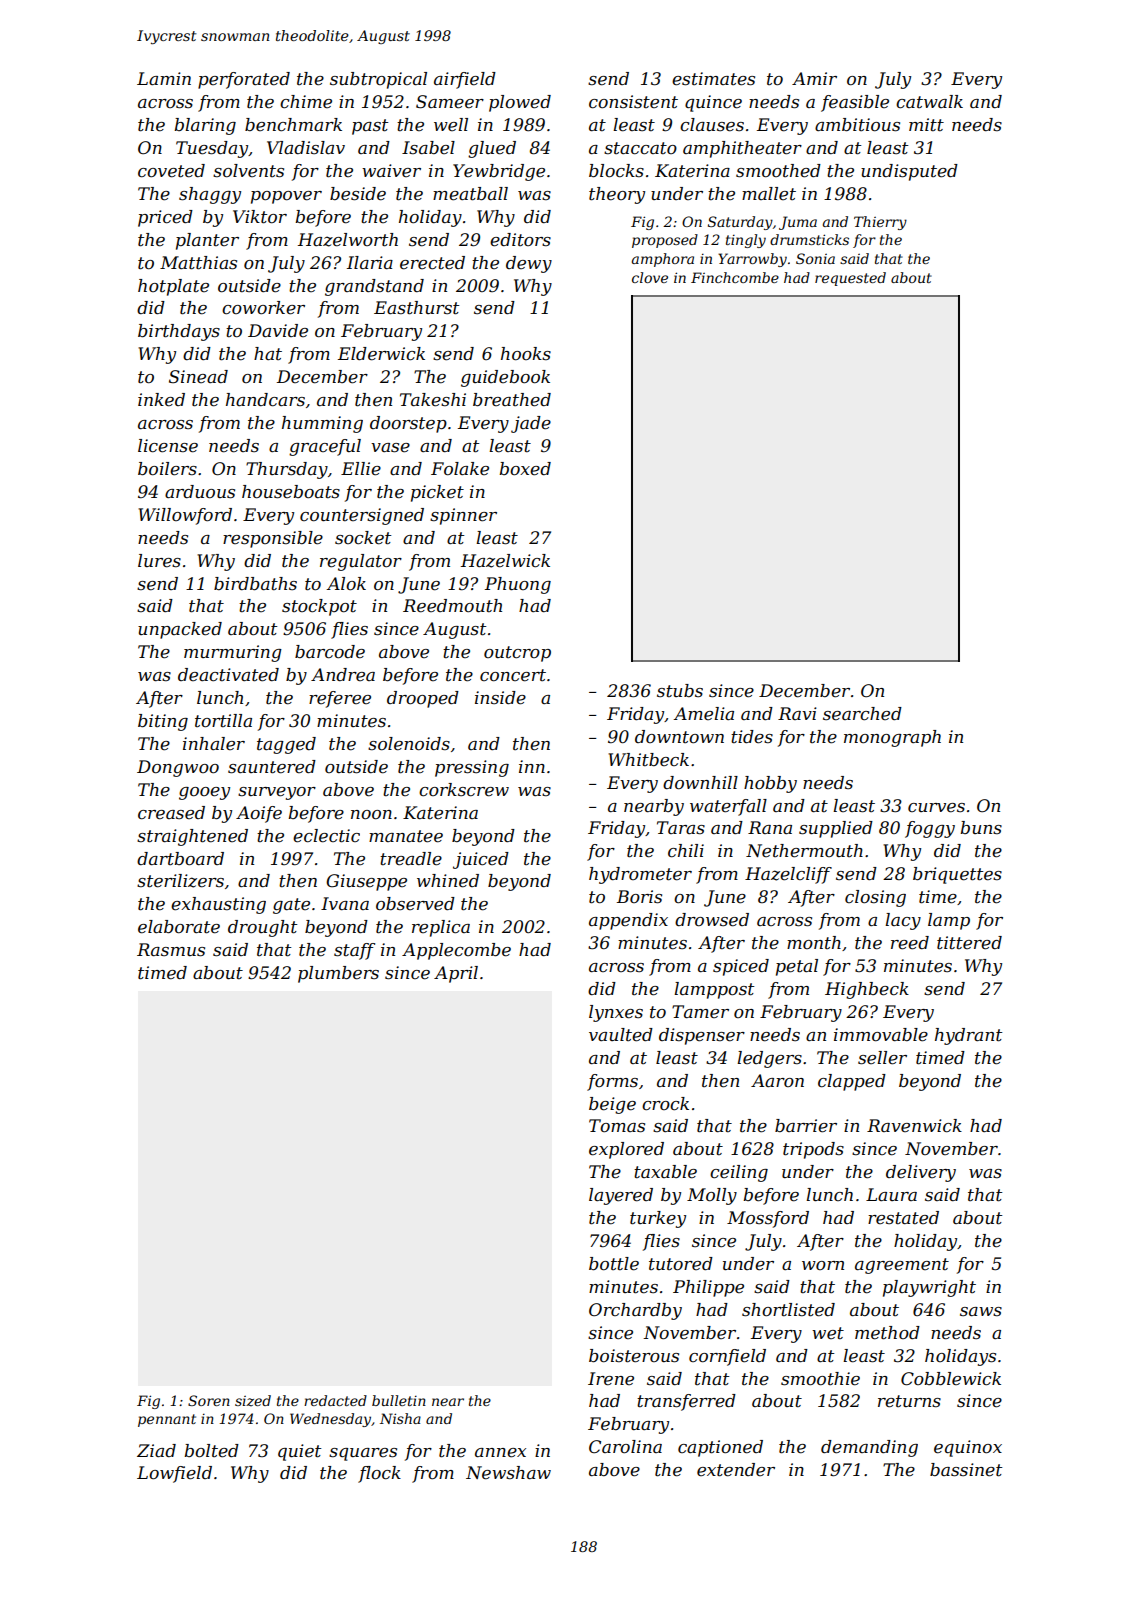  What do you see at coordinates (371, 814) in the screenshot?
I see `noon` at bounding box center [371, 814].
